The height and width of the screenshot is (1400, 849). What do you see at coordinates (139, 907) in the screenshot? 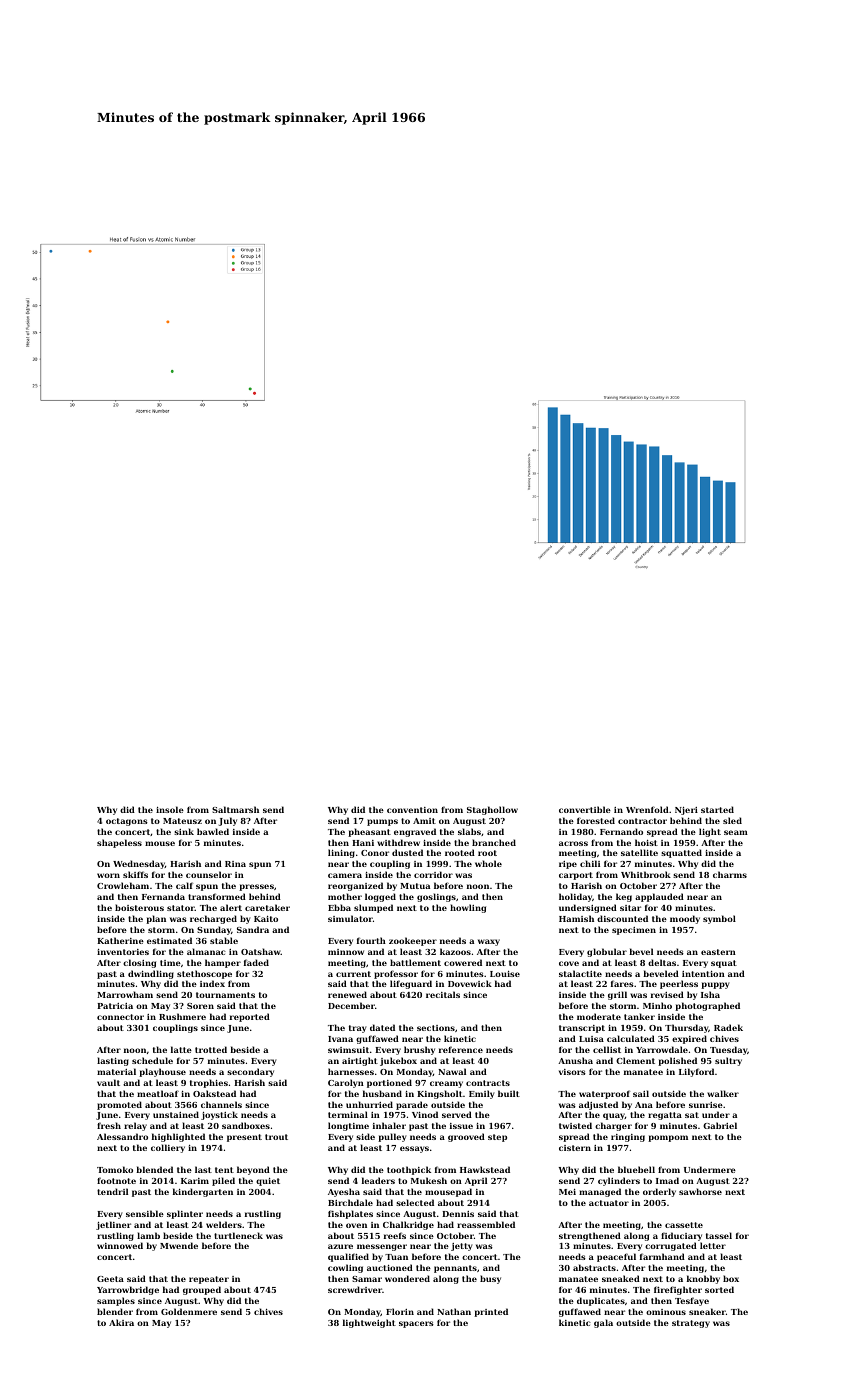
I see `boisterous` at bounding box center [139, 907].
